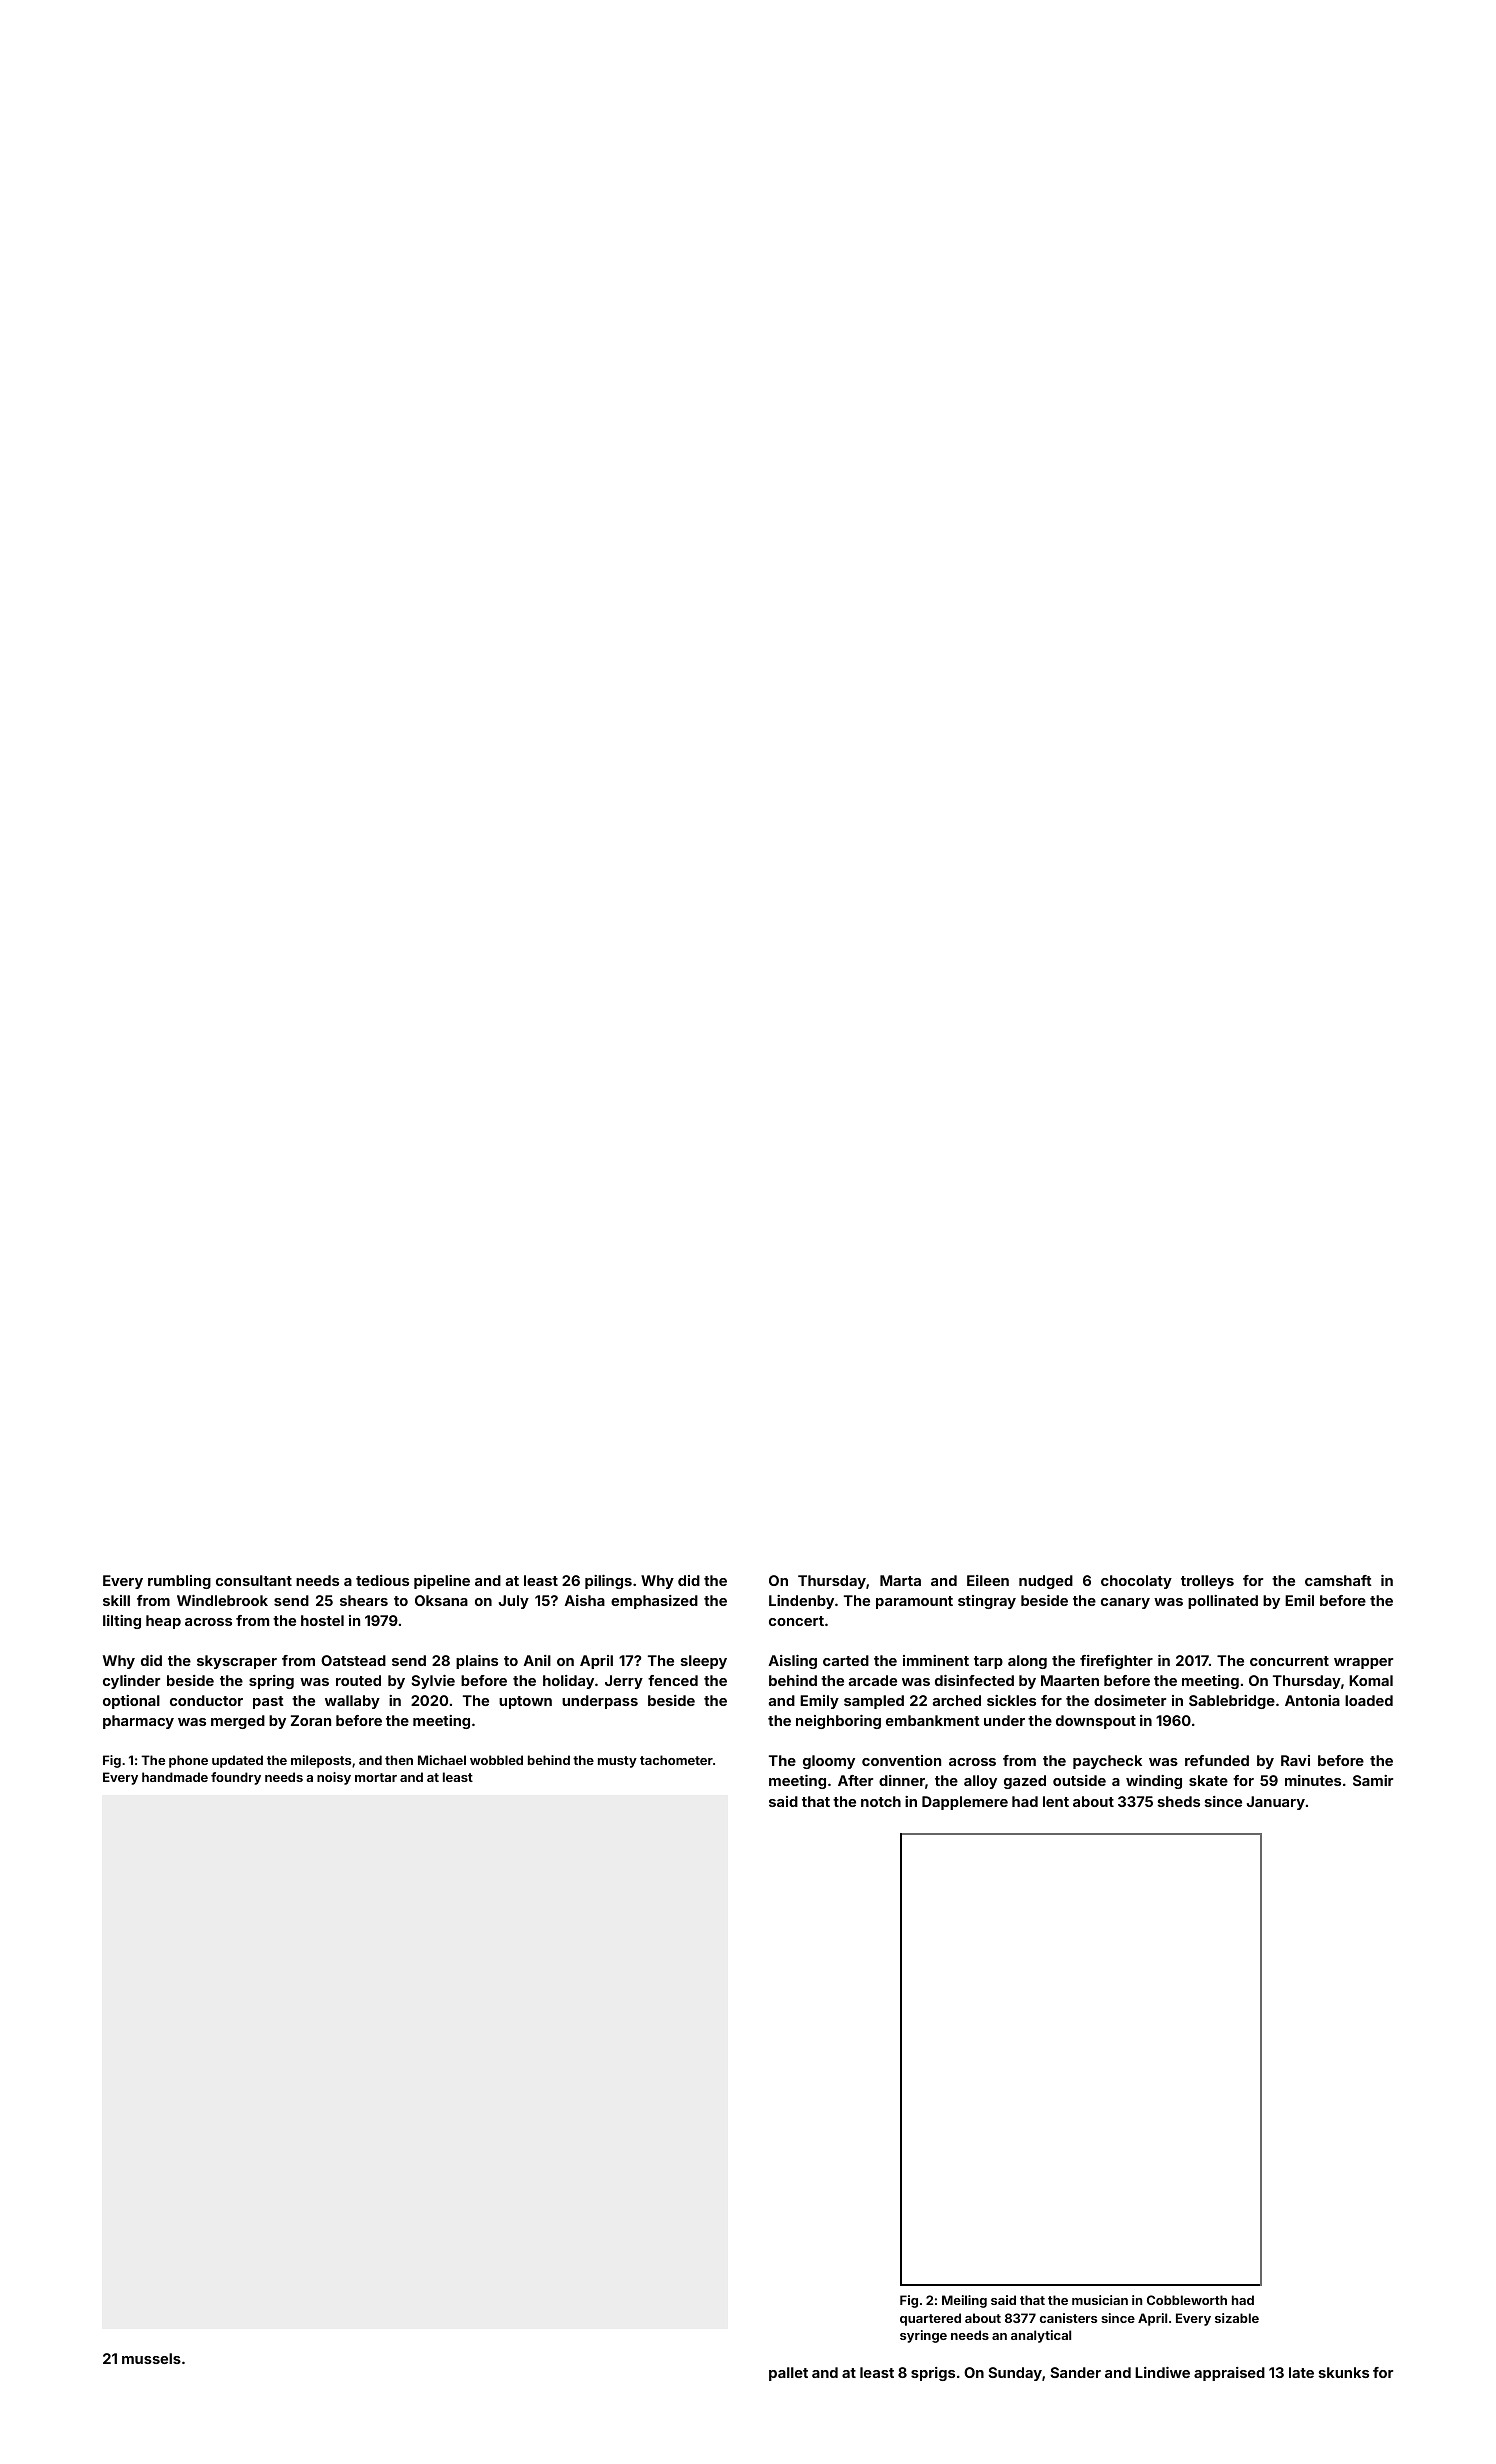 Image resolution: width=1496 pixels, height=2464 pixels. Describe the element at coordinates (988, 1580) in the screenshot. I see `Eileen` at that location.
